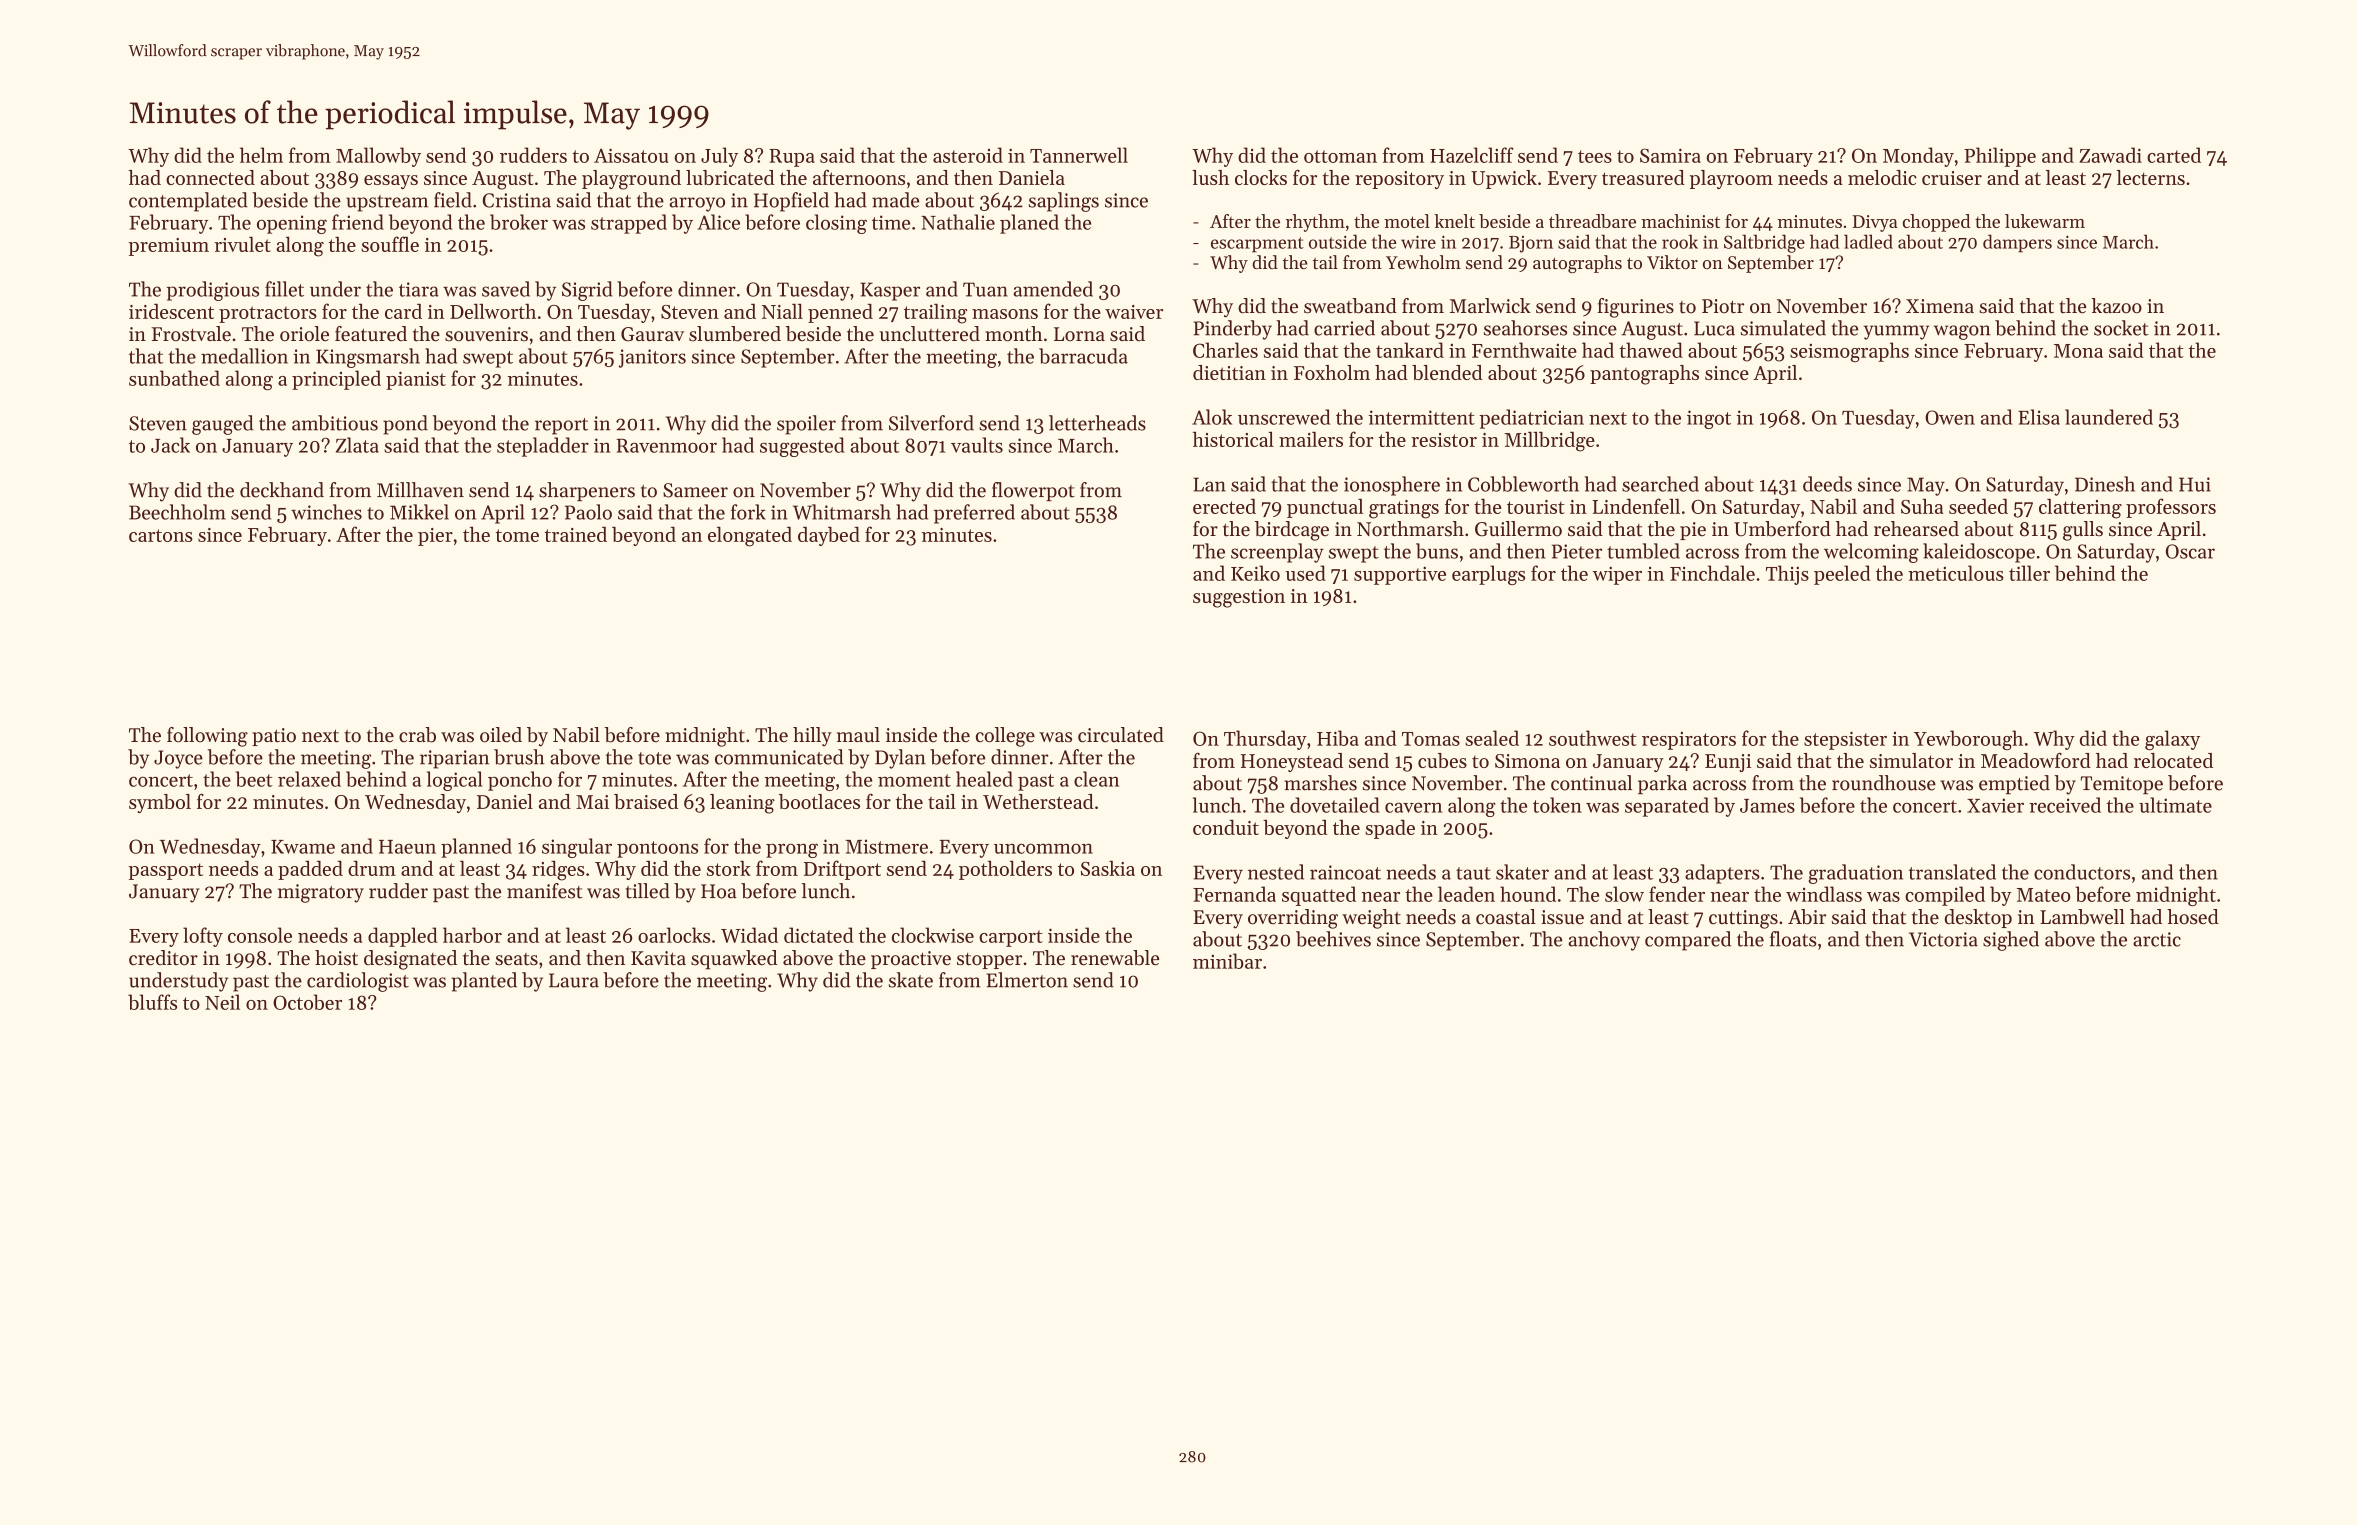 The width and height of the screenshot is (2357, 1525). I want to click on Frostvale, so click(191, 334).
